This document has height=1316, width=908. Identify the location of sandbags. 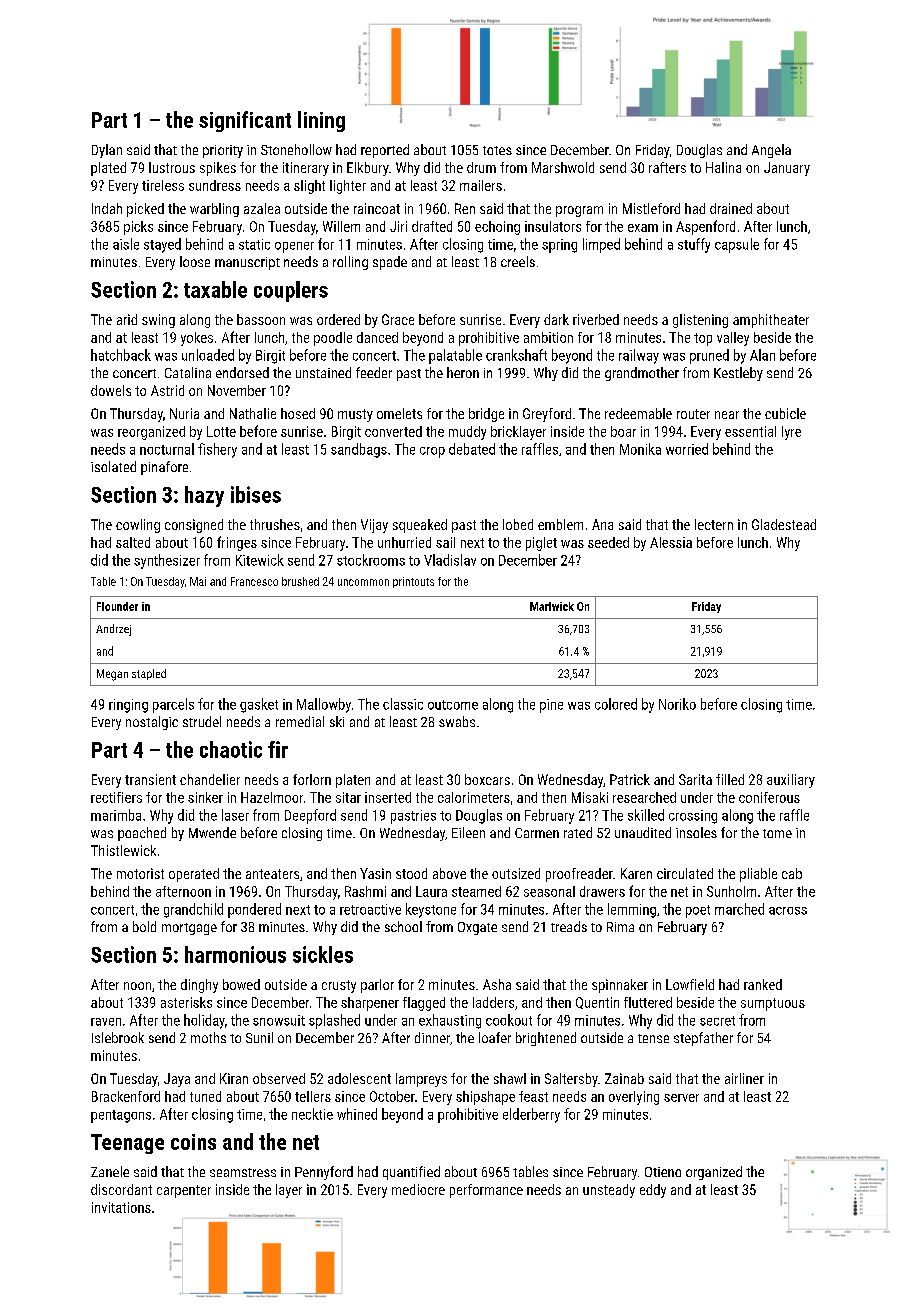
(359, 450).
